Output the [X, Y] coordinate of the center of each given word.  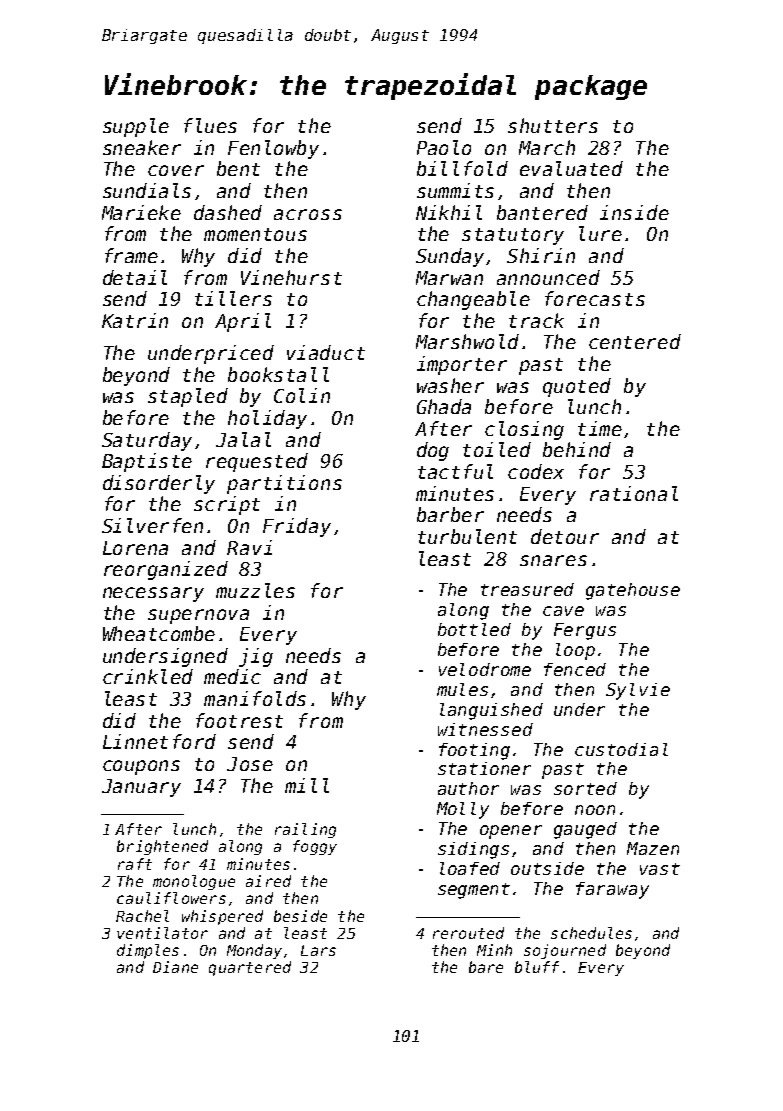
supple [136, 127]
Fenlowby [273, 149]
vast [660, 869]
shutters [553, 125]
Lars [318, 950]
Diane [175, 967]
